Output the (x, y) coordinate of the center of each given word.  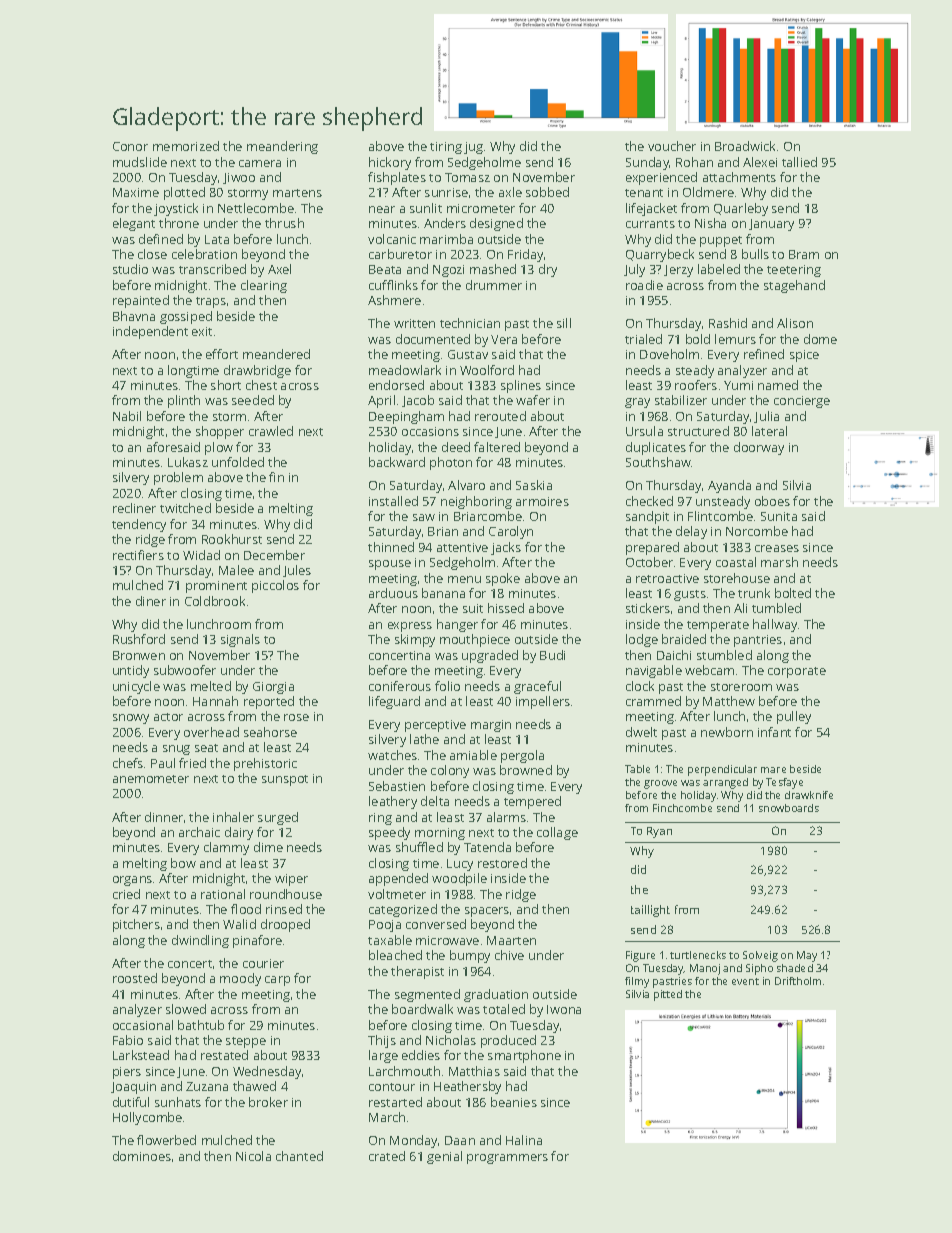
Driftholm (798, 981)
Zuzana (207, 1086)
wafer (533, 400)
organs (132, 881)
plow (219, 448)
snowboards (789, 808)
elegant (134, 224)
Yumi (738, 385)
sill (564, 323)
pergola (522, 756)
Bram (804, 254)
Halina (524, 1140)
